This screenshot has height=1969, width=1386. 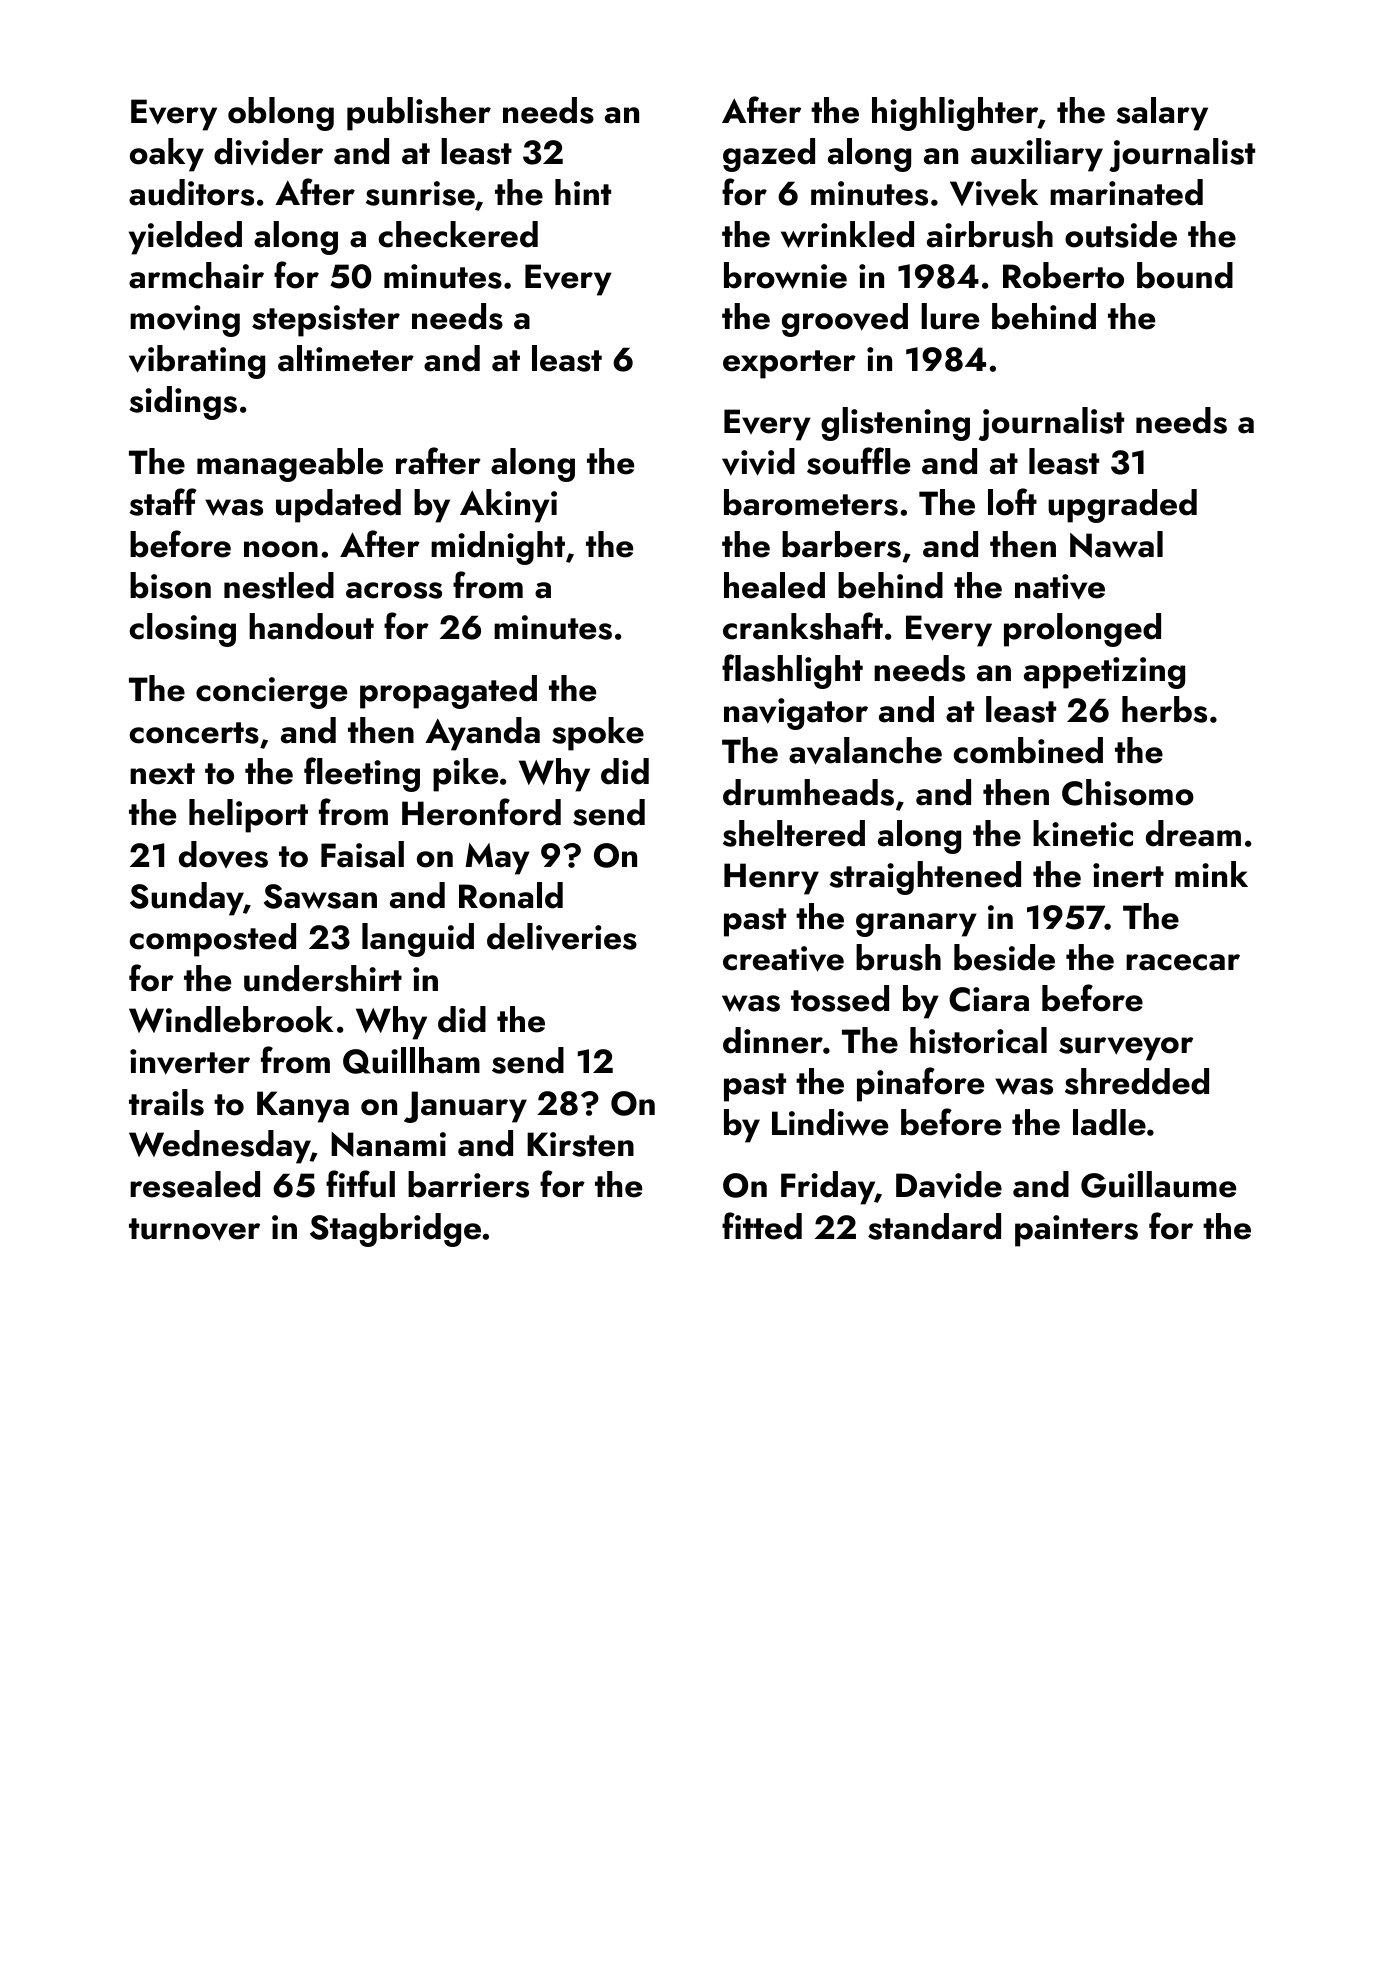 What do you see at coordinates (418, 940) in the screenshot?
I see `languid` at bounding box center [418, 940].
